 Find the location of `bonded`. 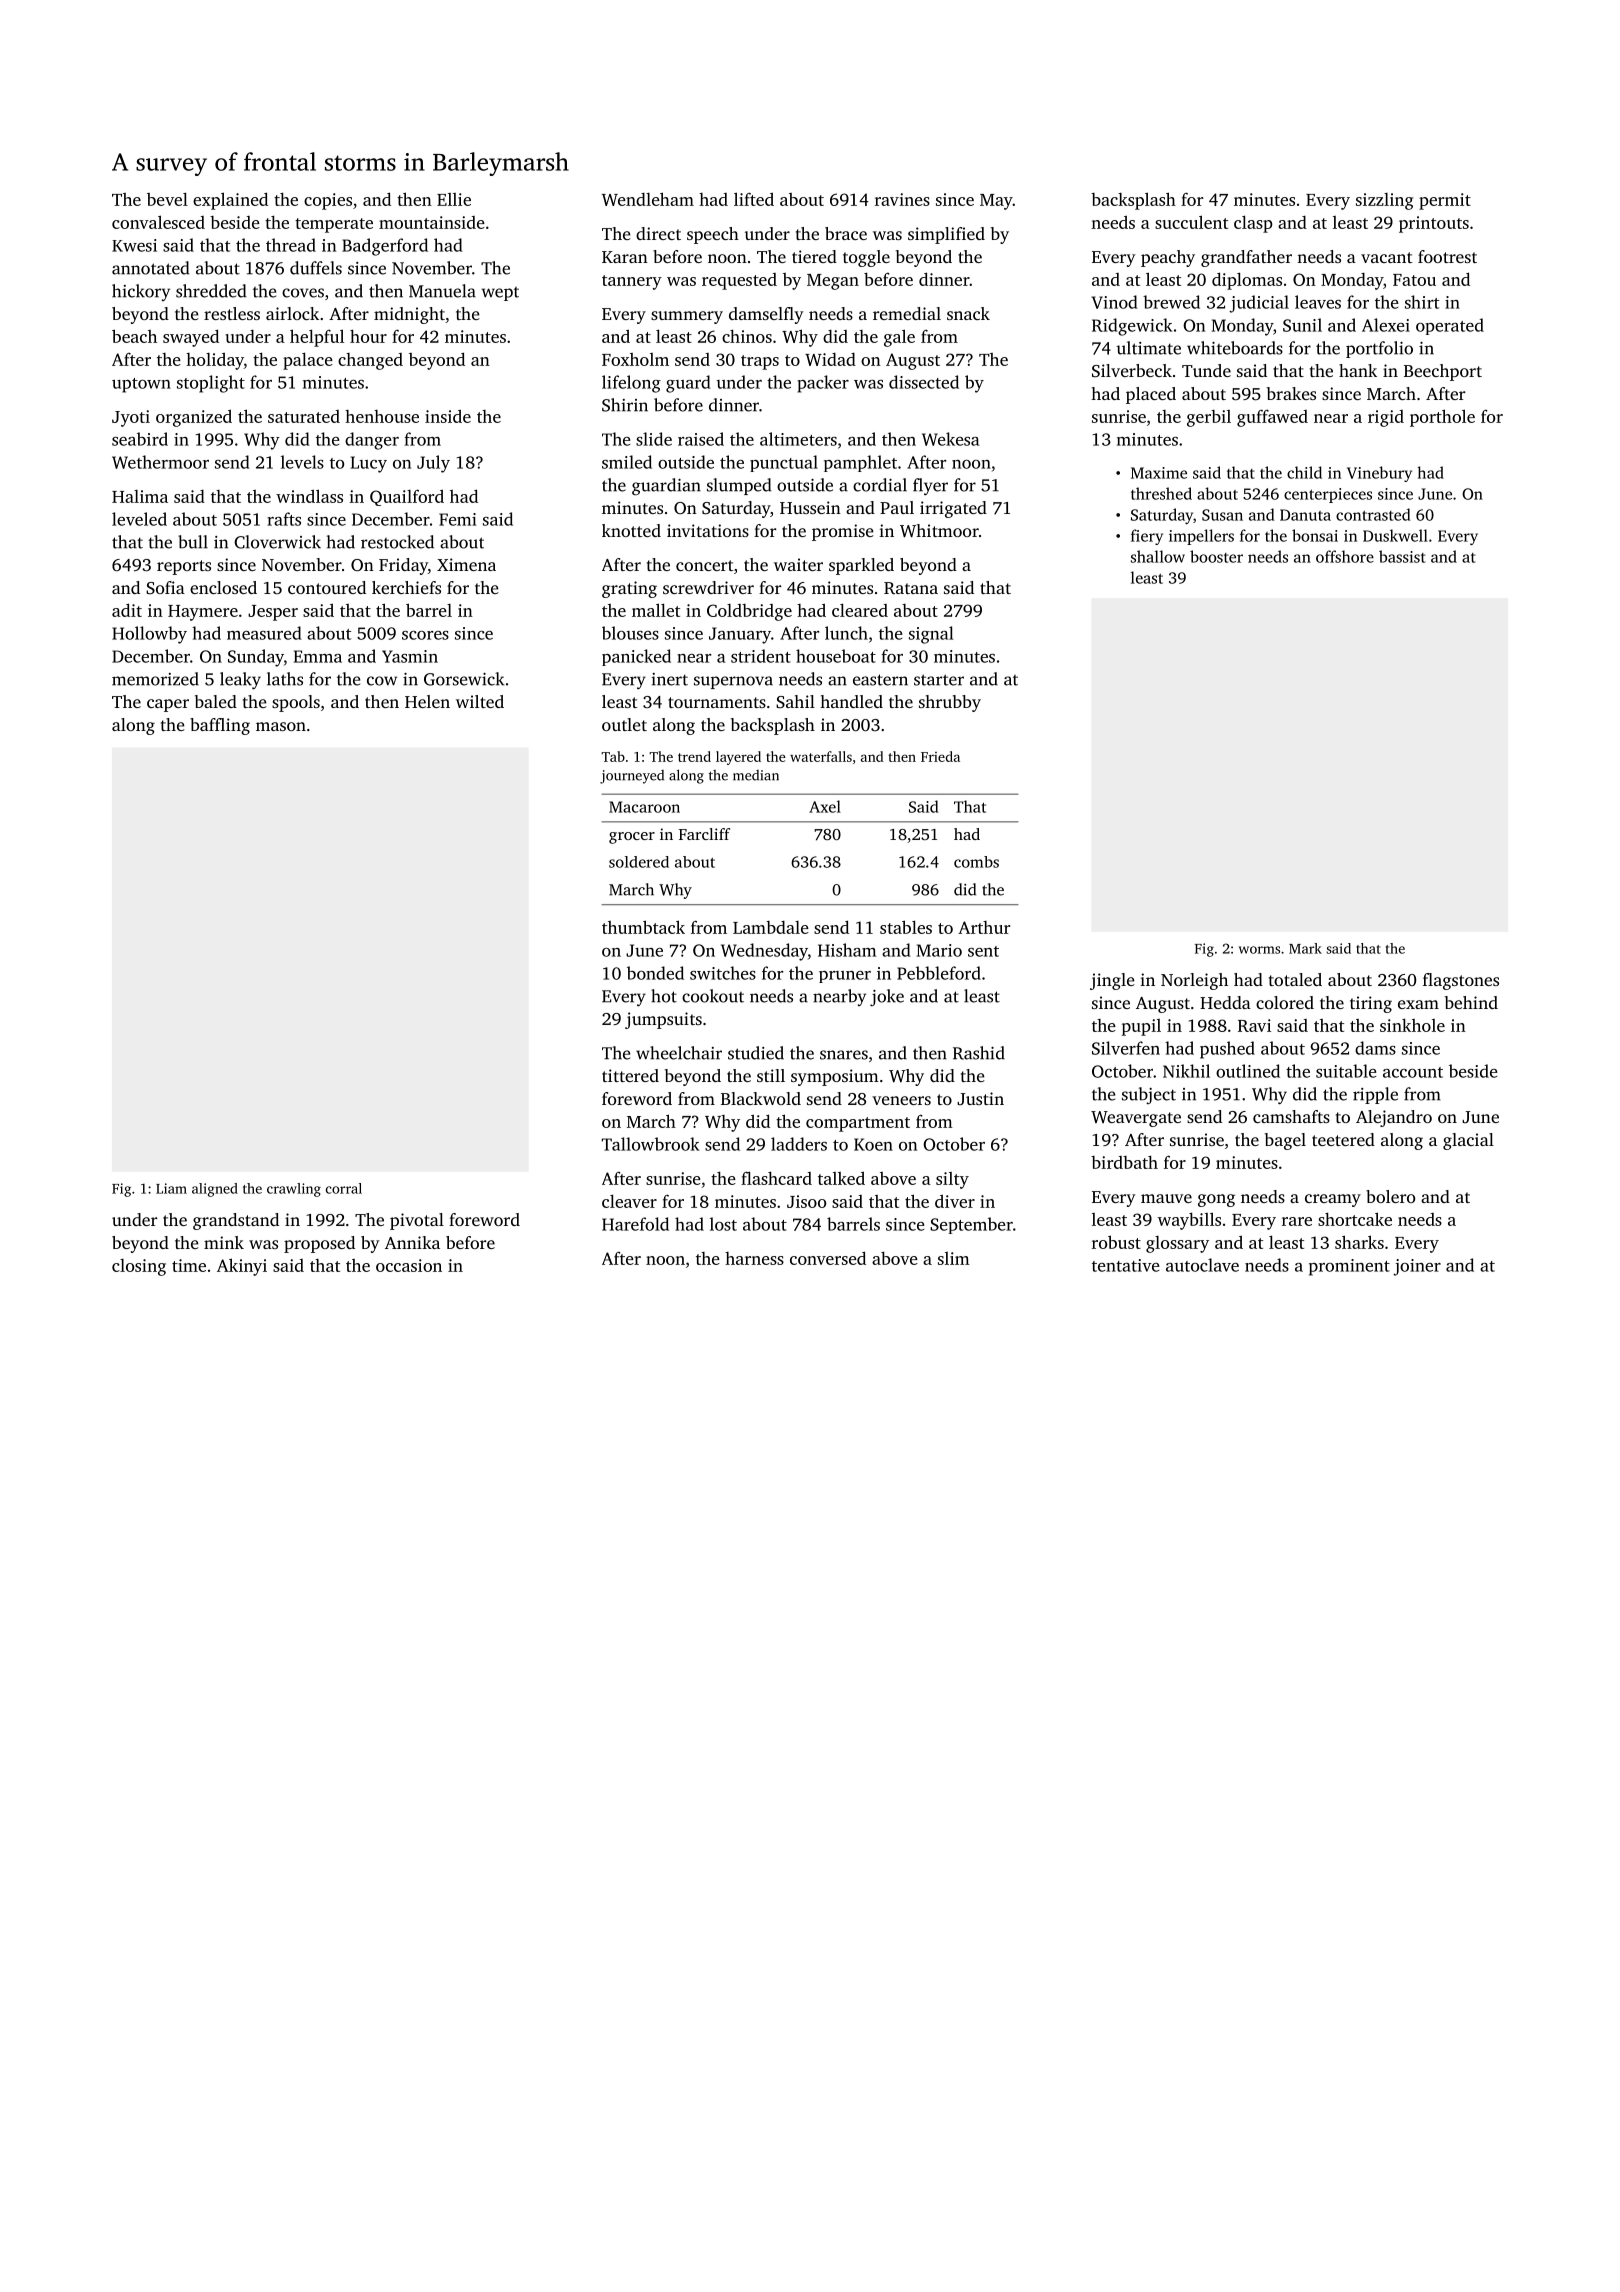

bonded is located at coordinates (655, 973).
